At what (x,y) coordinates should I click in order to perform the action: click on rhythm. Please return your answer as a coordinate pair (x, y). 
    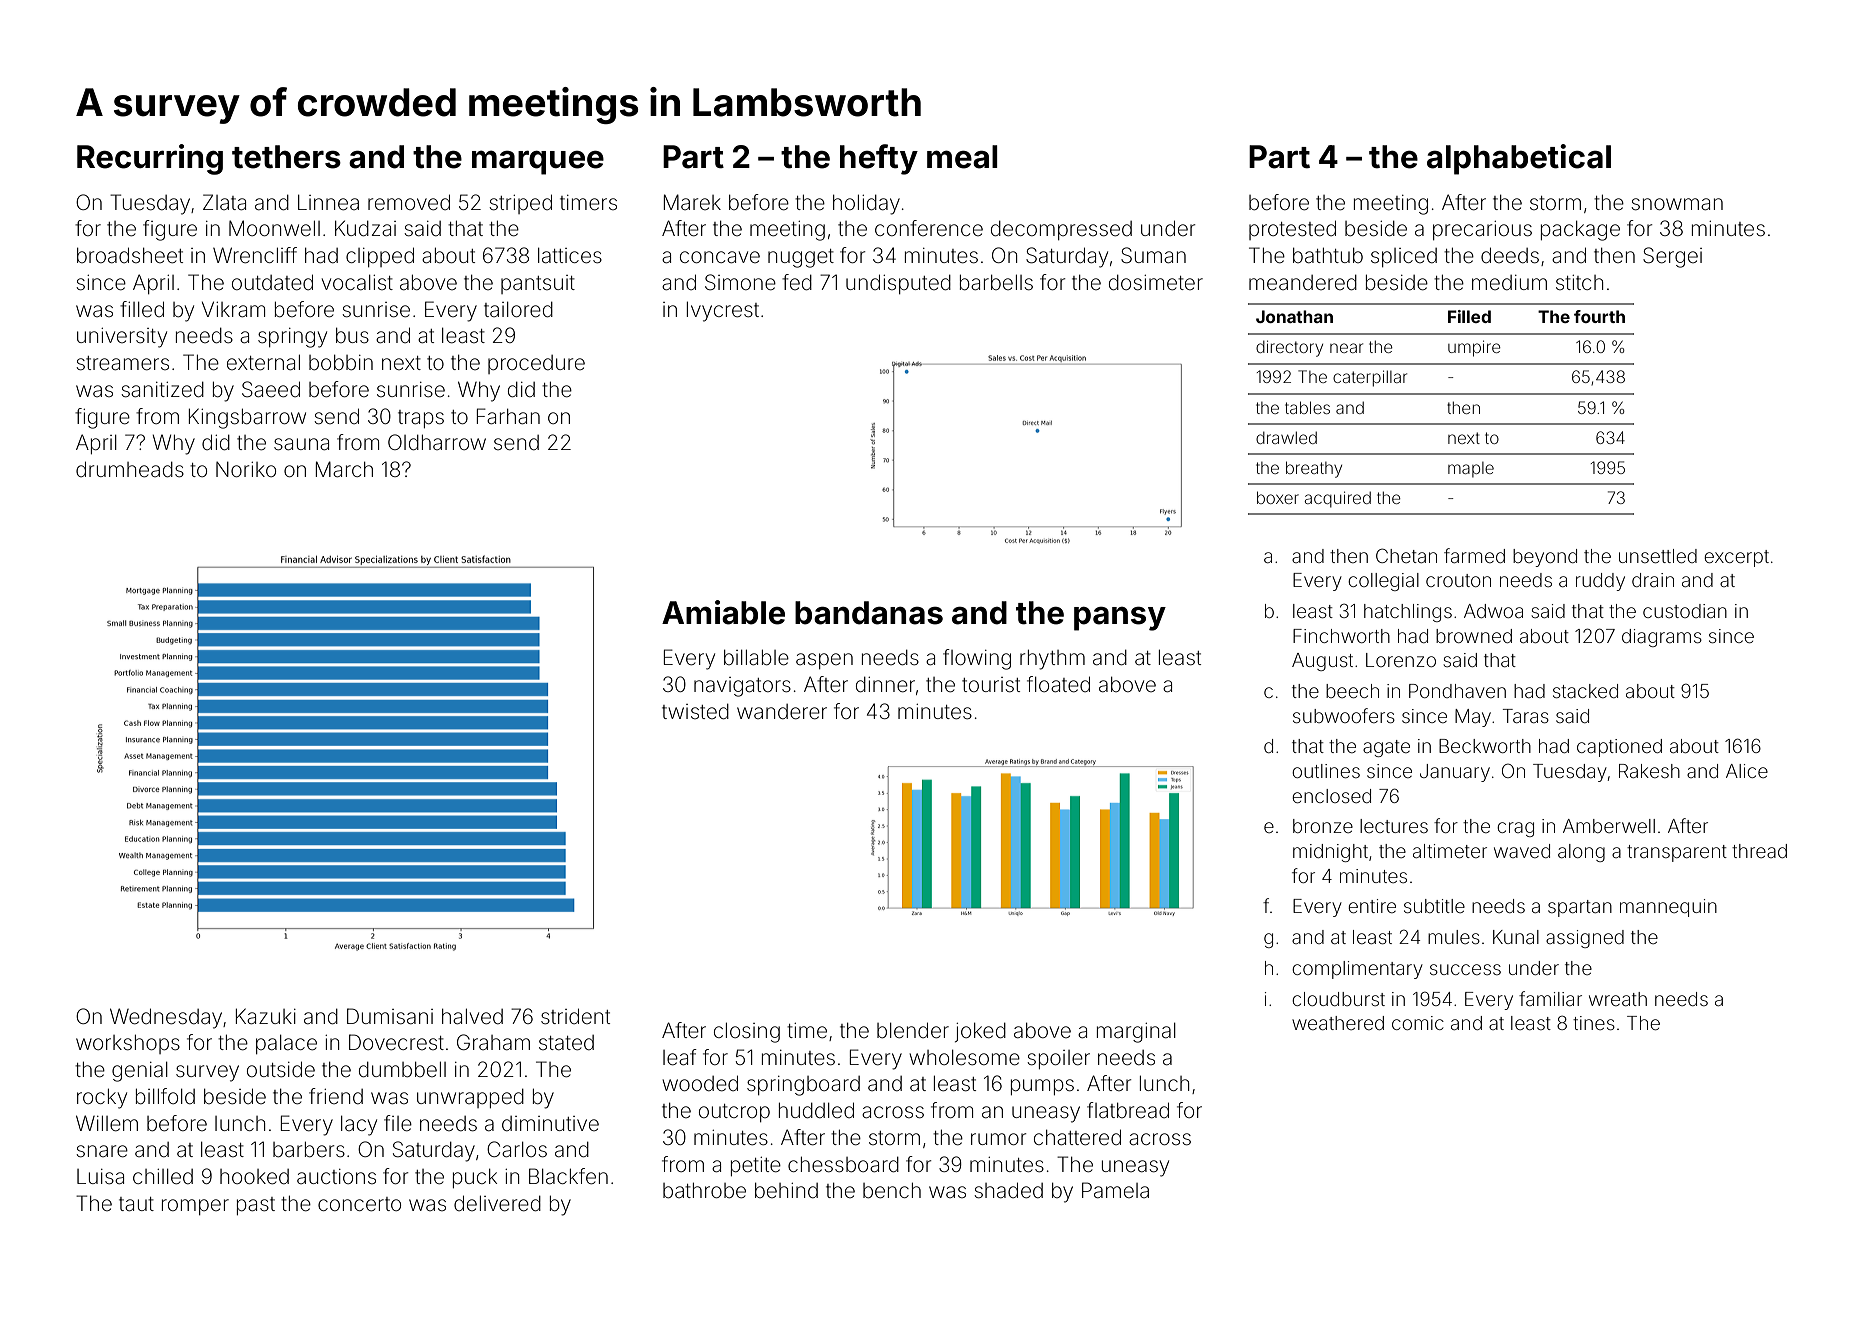
    Looking at the image, I should click on (1052, 659).
